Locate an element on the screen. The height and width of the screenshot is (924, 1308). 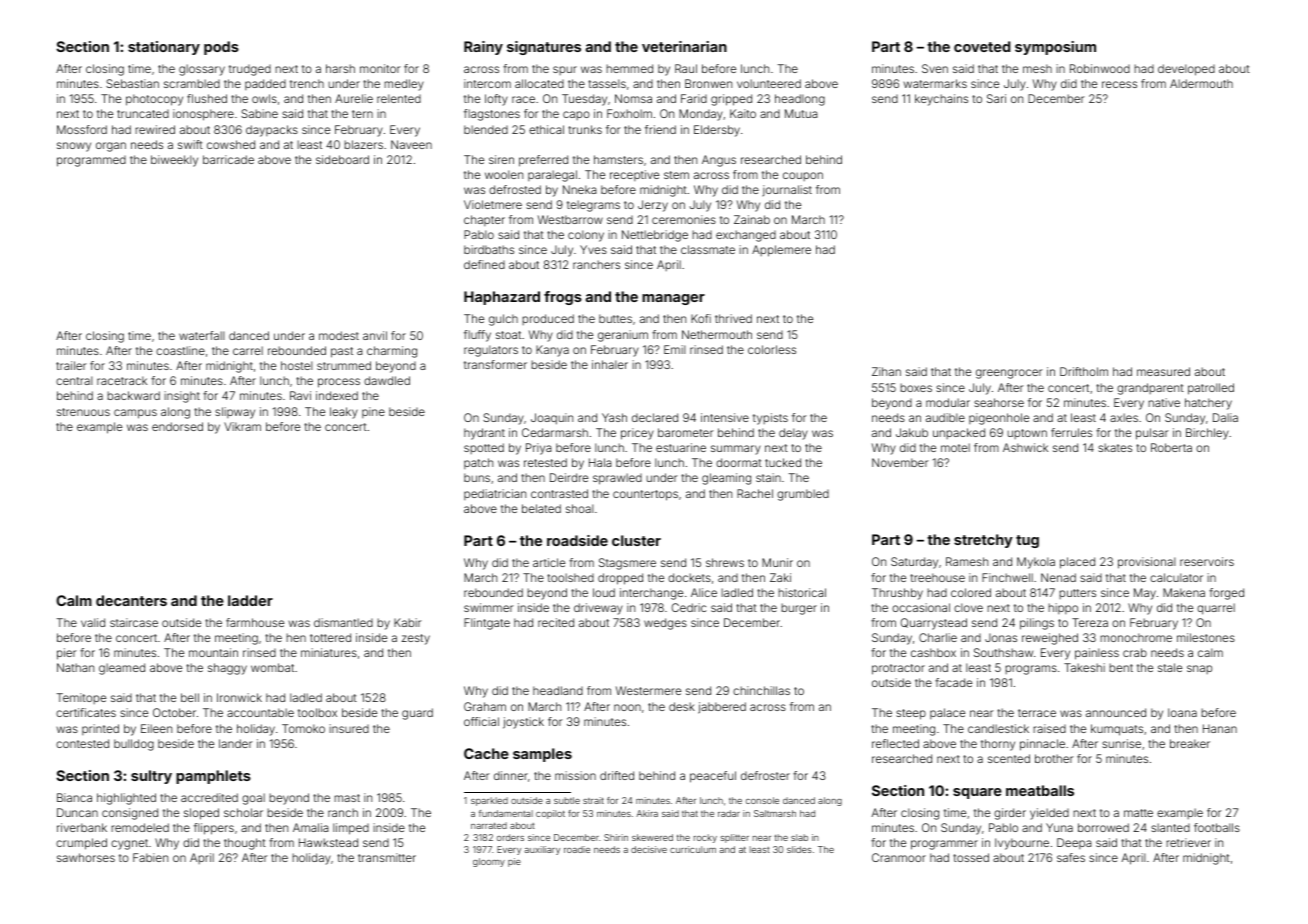
strenuous is located at coordinates (83, 412).
